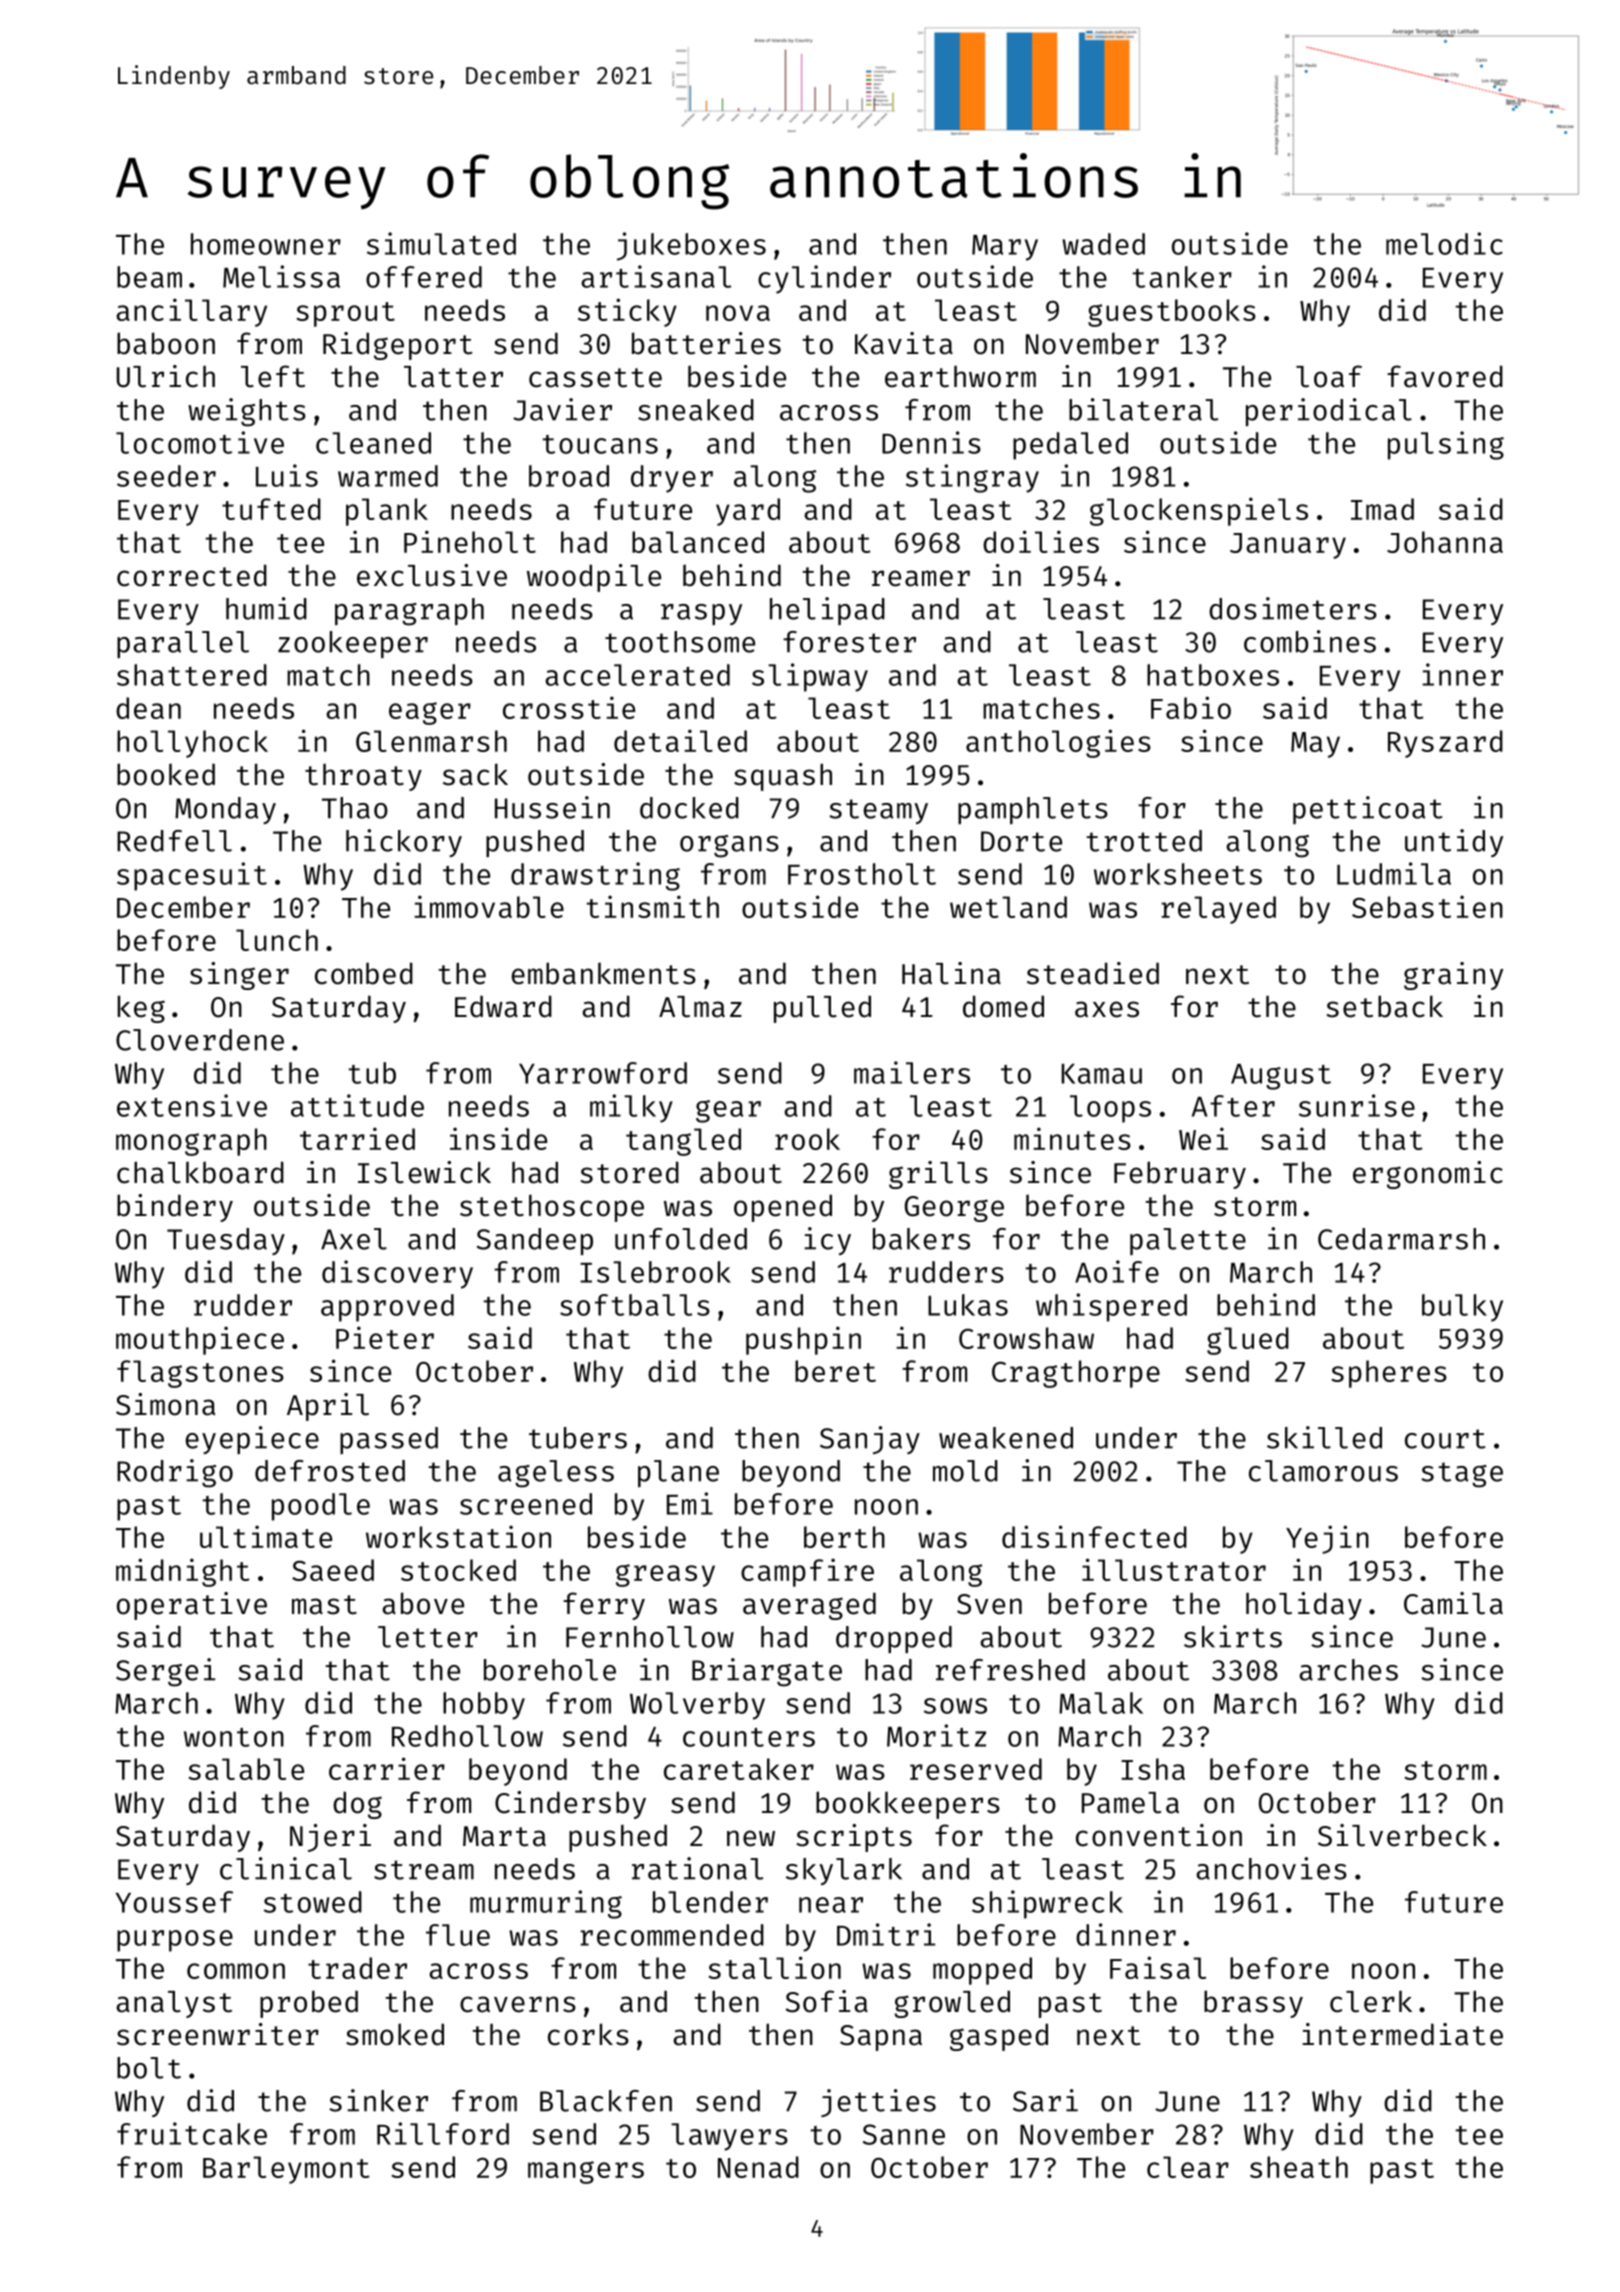  I want to click on Johanna, so click(1445, 542).
